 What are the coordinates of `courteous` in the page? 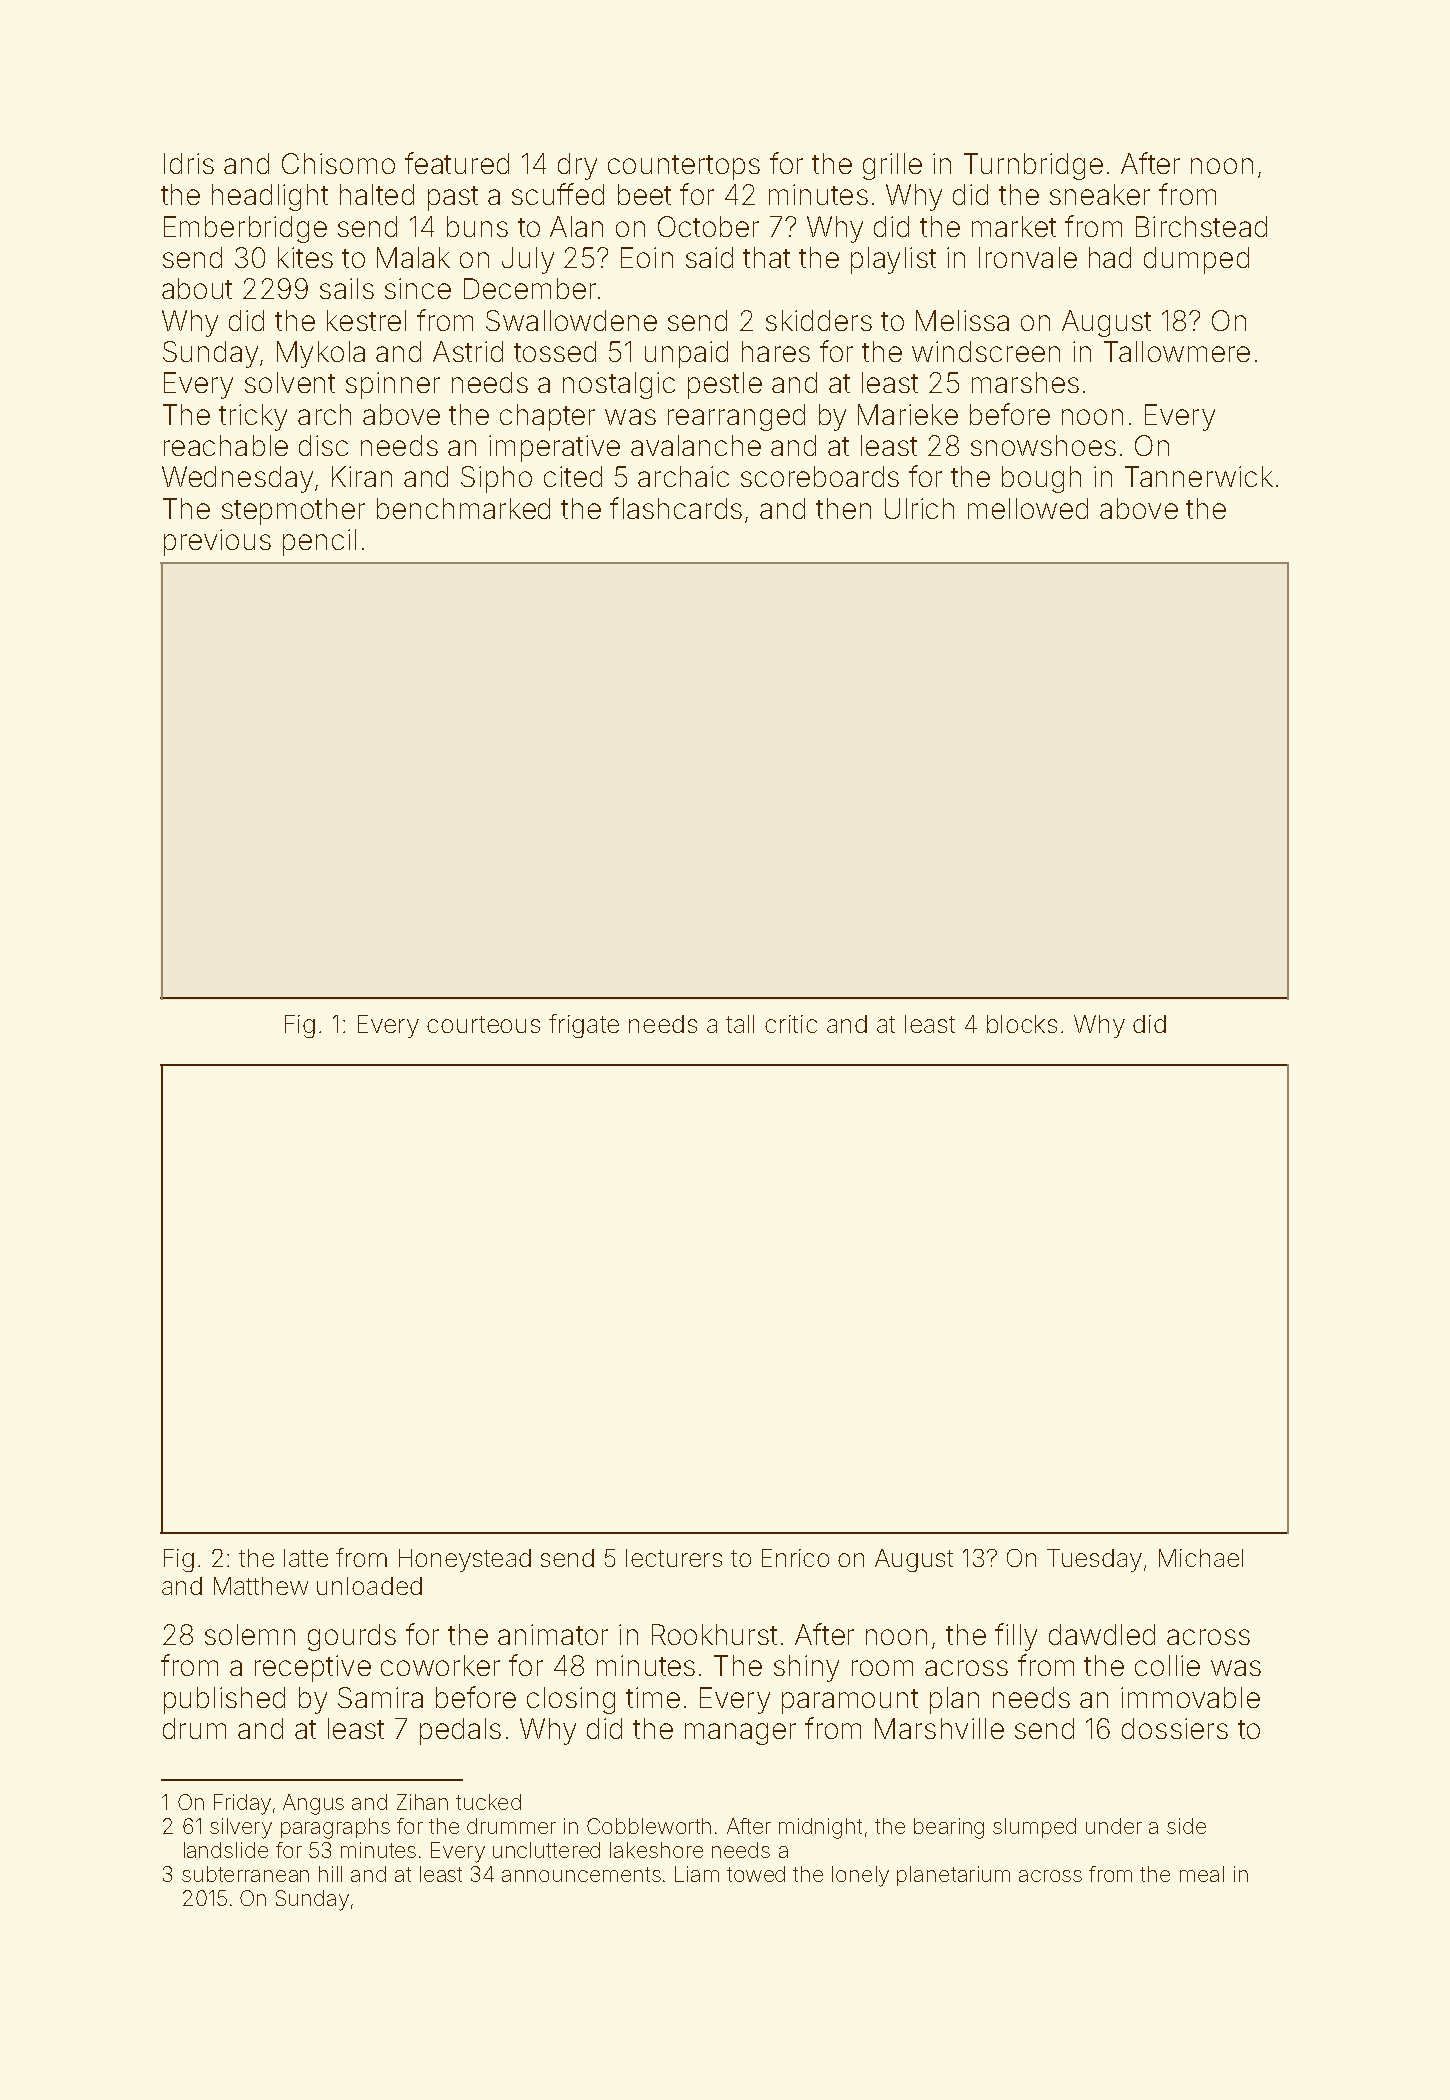 It's located at (483, 1024).
